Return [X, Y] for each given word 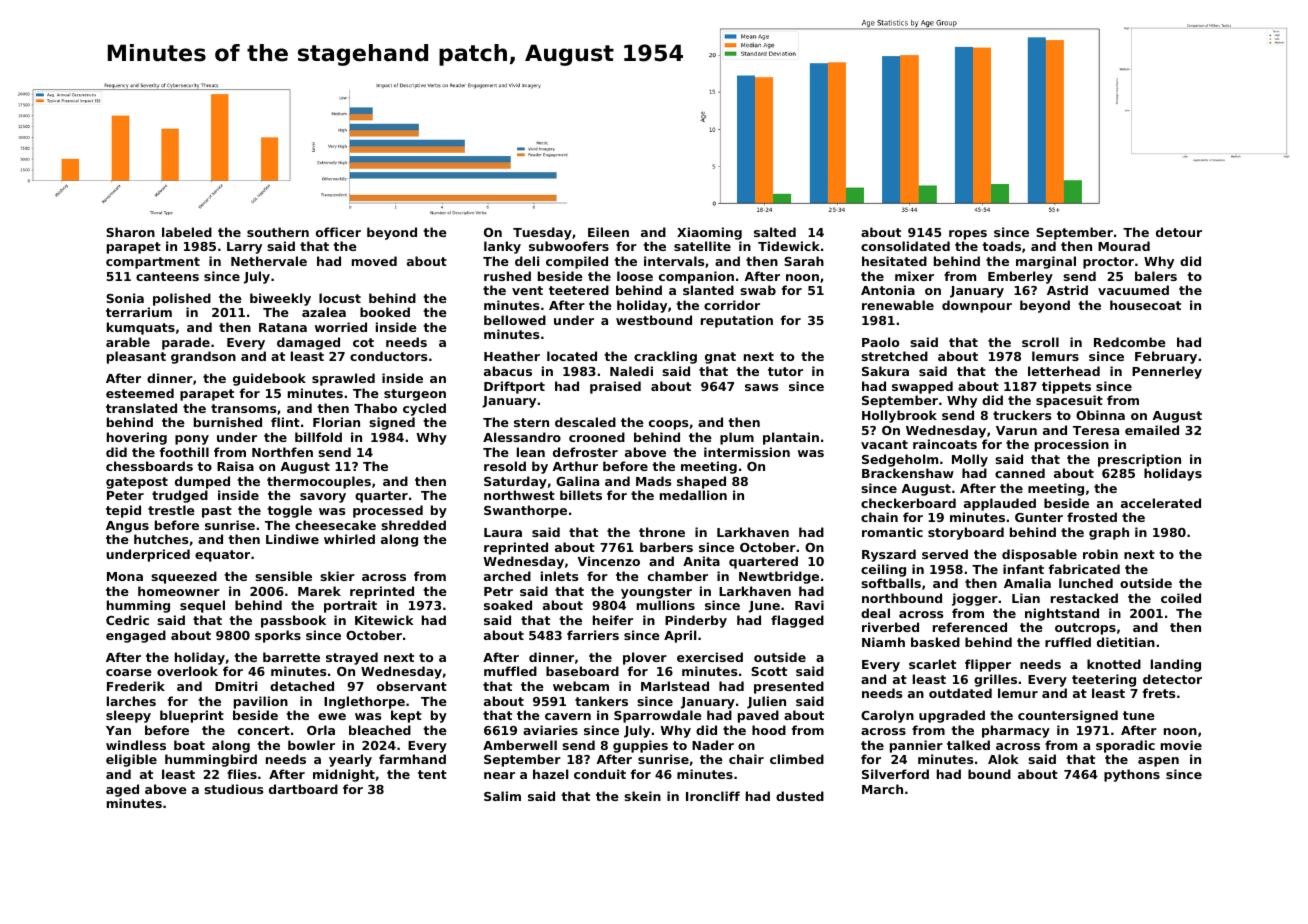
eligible [131, 760]
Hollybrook [899, 416]
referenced [970, 627]
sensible [283, 576]
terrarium [139, 312]
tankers [601, 701]
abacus [508, 371]
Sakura [885, 371]
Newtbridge [779, 577]
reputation [737, 321]
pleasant [136, 357]
